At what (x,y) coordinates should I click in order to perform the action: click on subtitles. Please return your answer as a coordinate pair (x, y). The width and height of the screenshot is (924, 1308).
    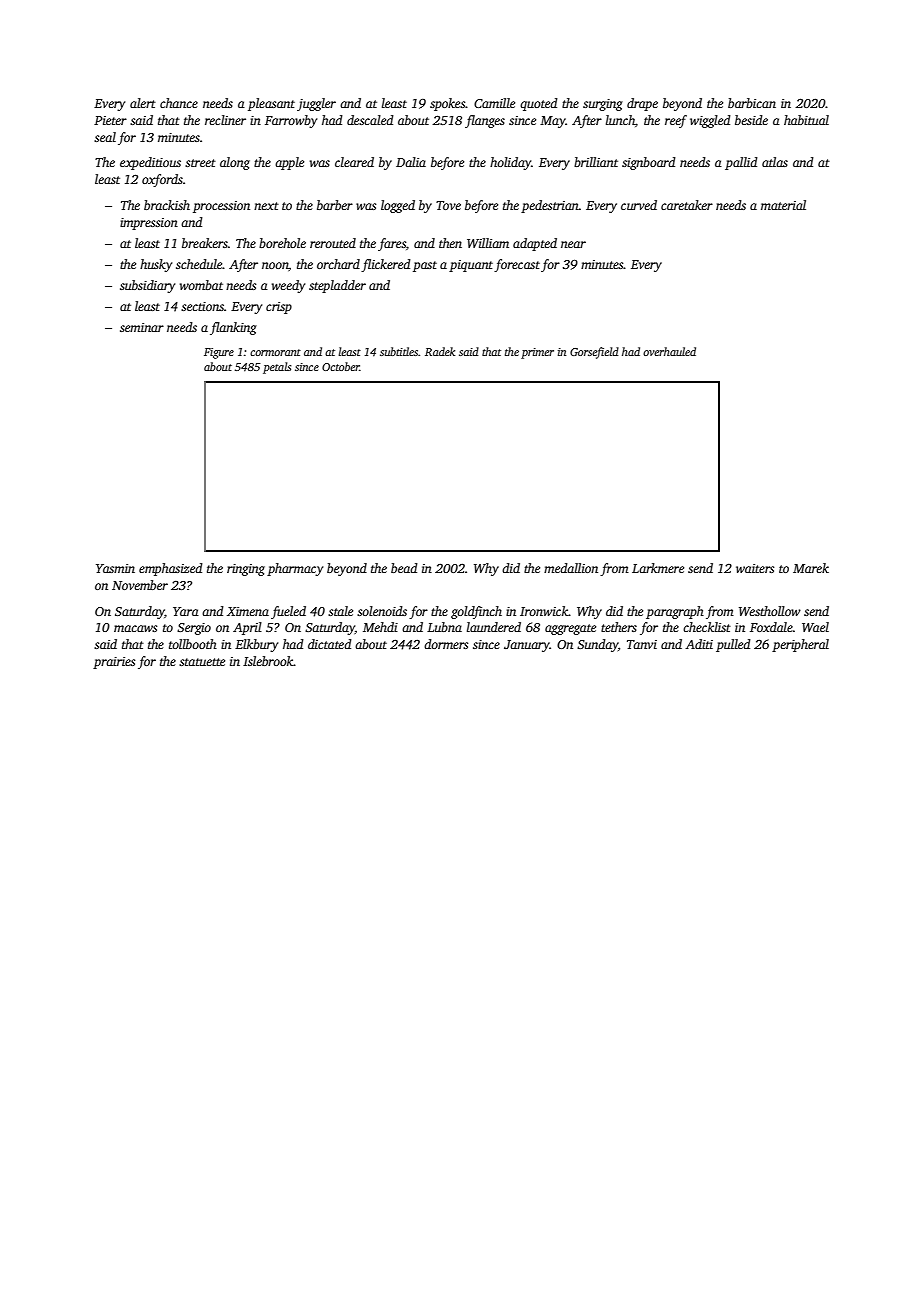
    Looking at the image, I should click on (399, 351).
